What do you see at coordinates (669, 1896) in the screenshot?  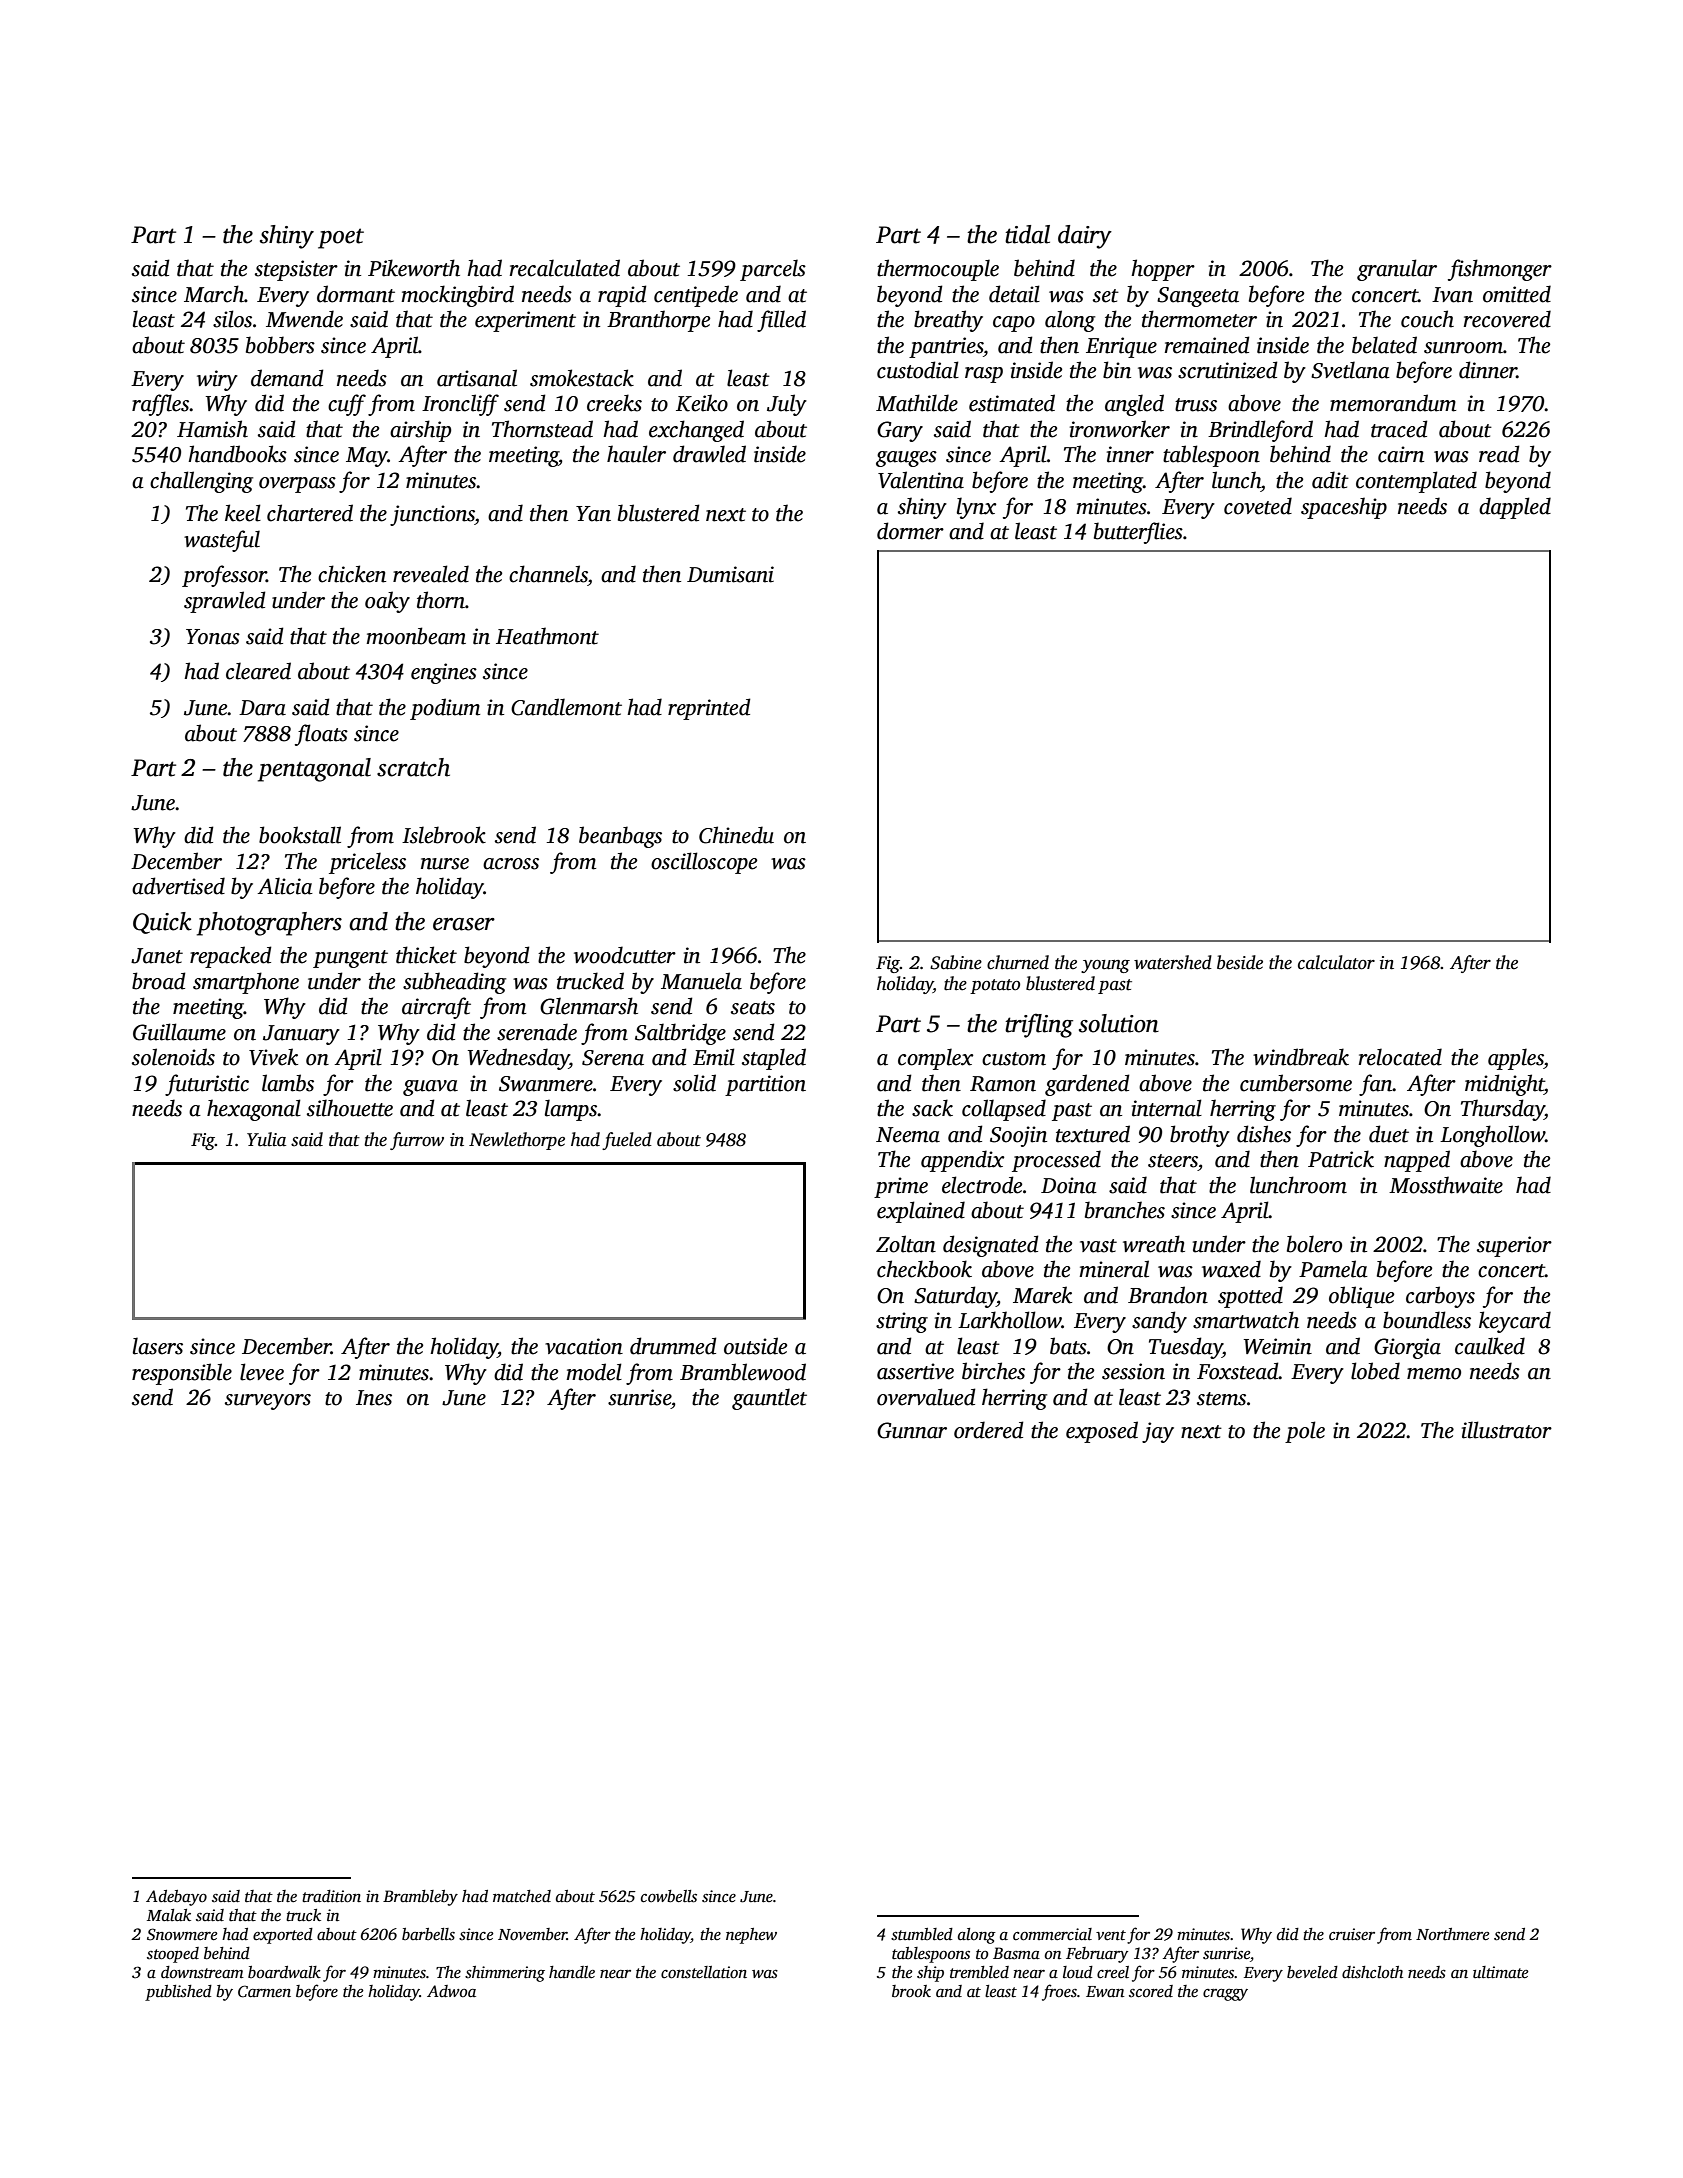 I see `cowbells` at bounding box center [669, 1896].
